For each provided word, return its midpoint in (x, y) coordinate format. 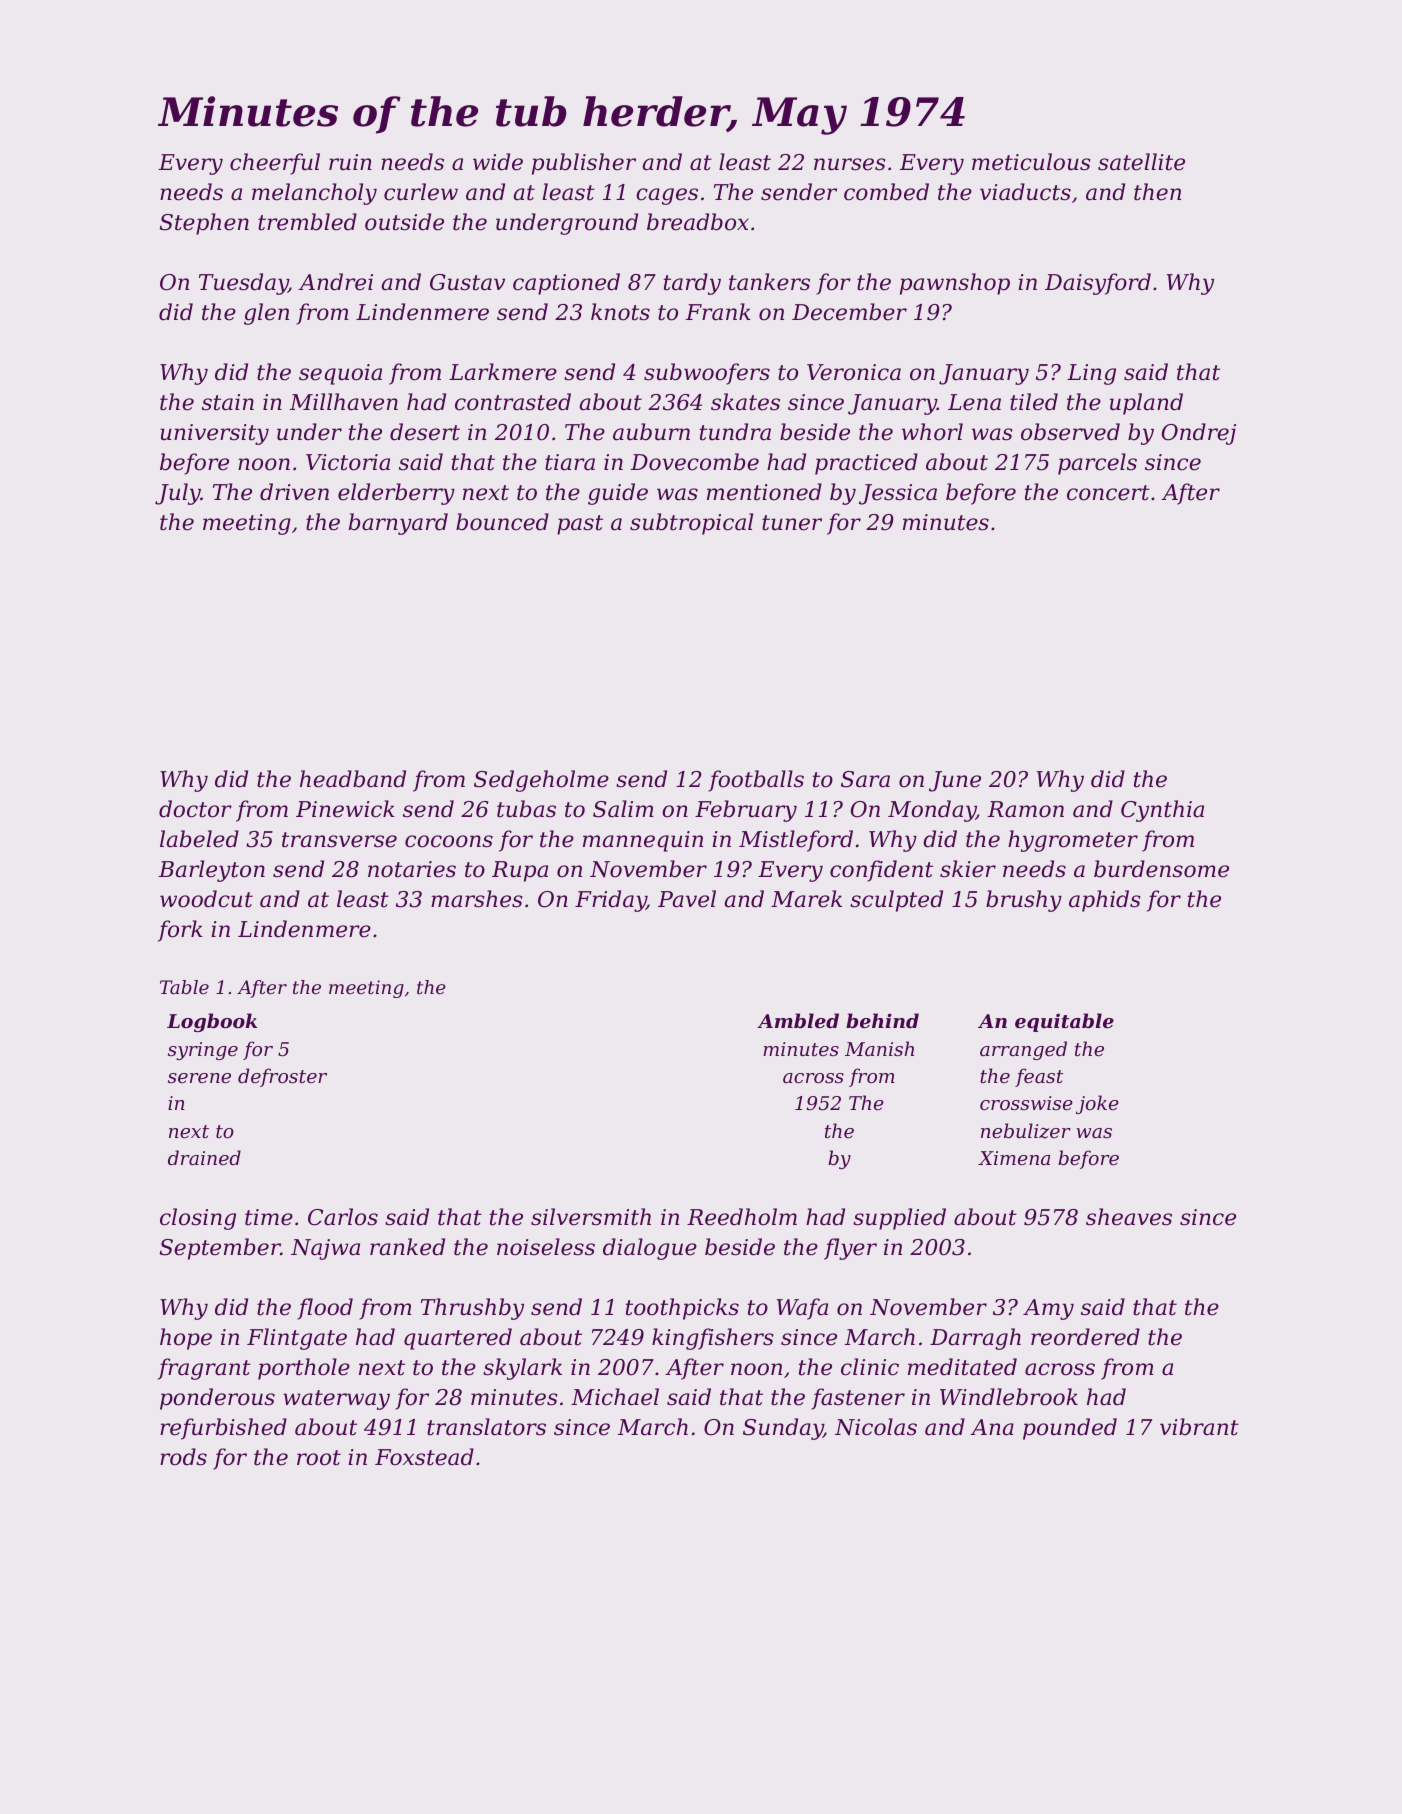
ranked (407, 1247)
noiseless (546, 1247)
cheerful (275, 164)
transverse (339, 840)
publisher (584, 164)
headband (353, 779)
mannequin (643, 841)
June (955, 781)
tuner (792, 523)
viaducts (1025, 192)
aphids (1105, 901)
